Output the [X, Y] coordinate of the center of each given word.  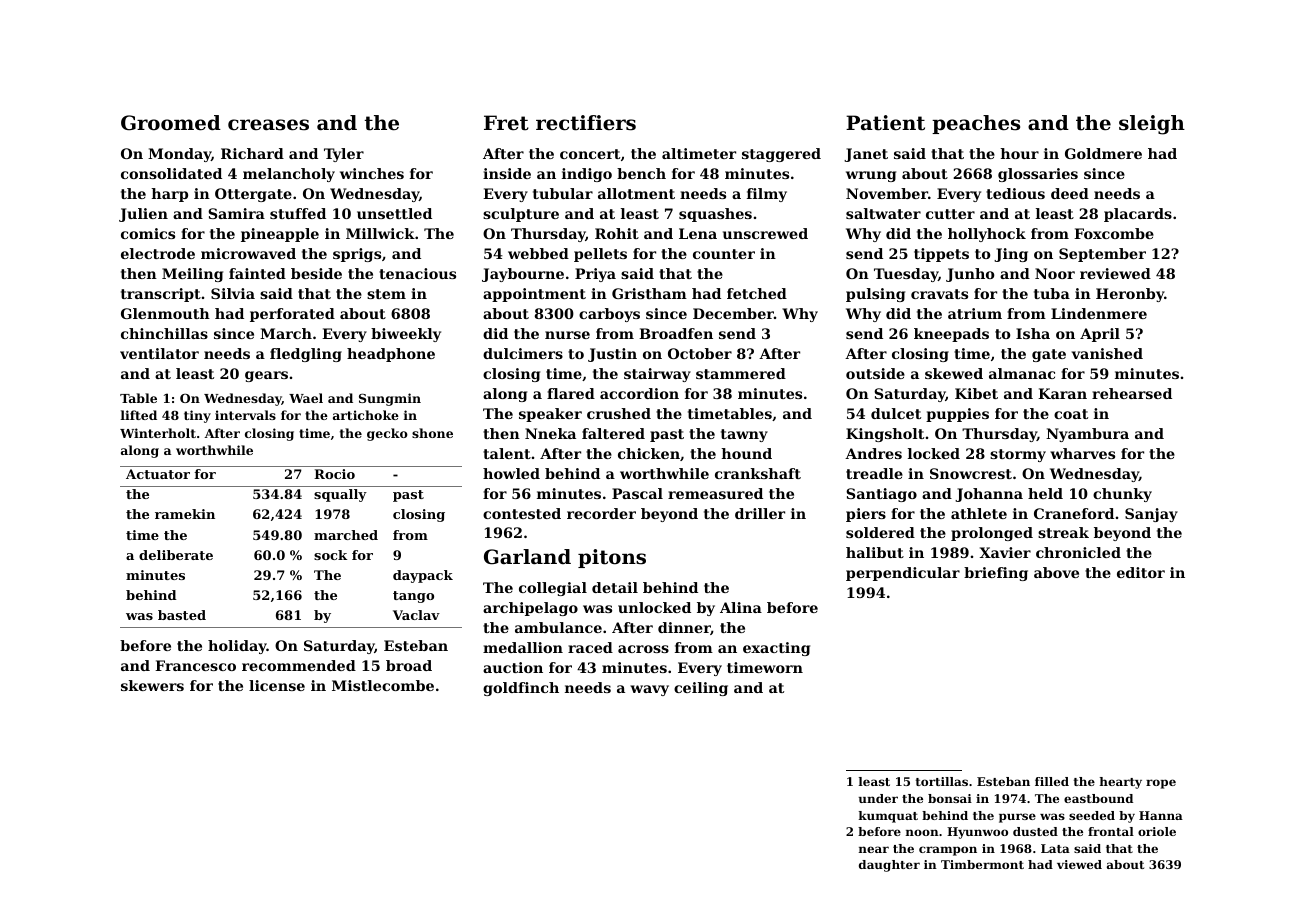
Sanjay [1151, 515]
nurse [567, 335]
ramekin [185, 514]
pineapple [280, 235]
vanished [1107, 353]
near [874, 849]
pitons [612, 558]
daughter [889, 866]
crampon [948, 851]
